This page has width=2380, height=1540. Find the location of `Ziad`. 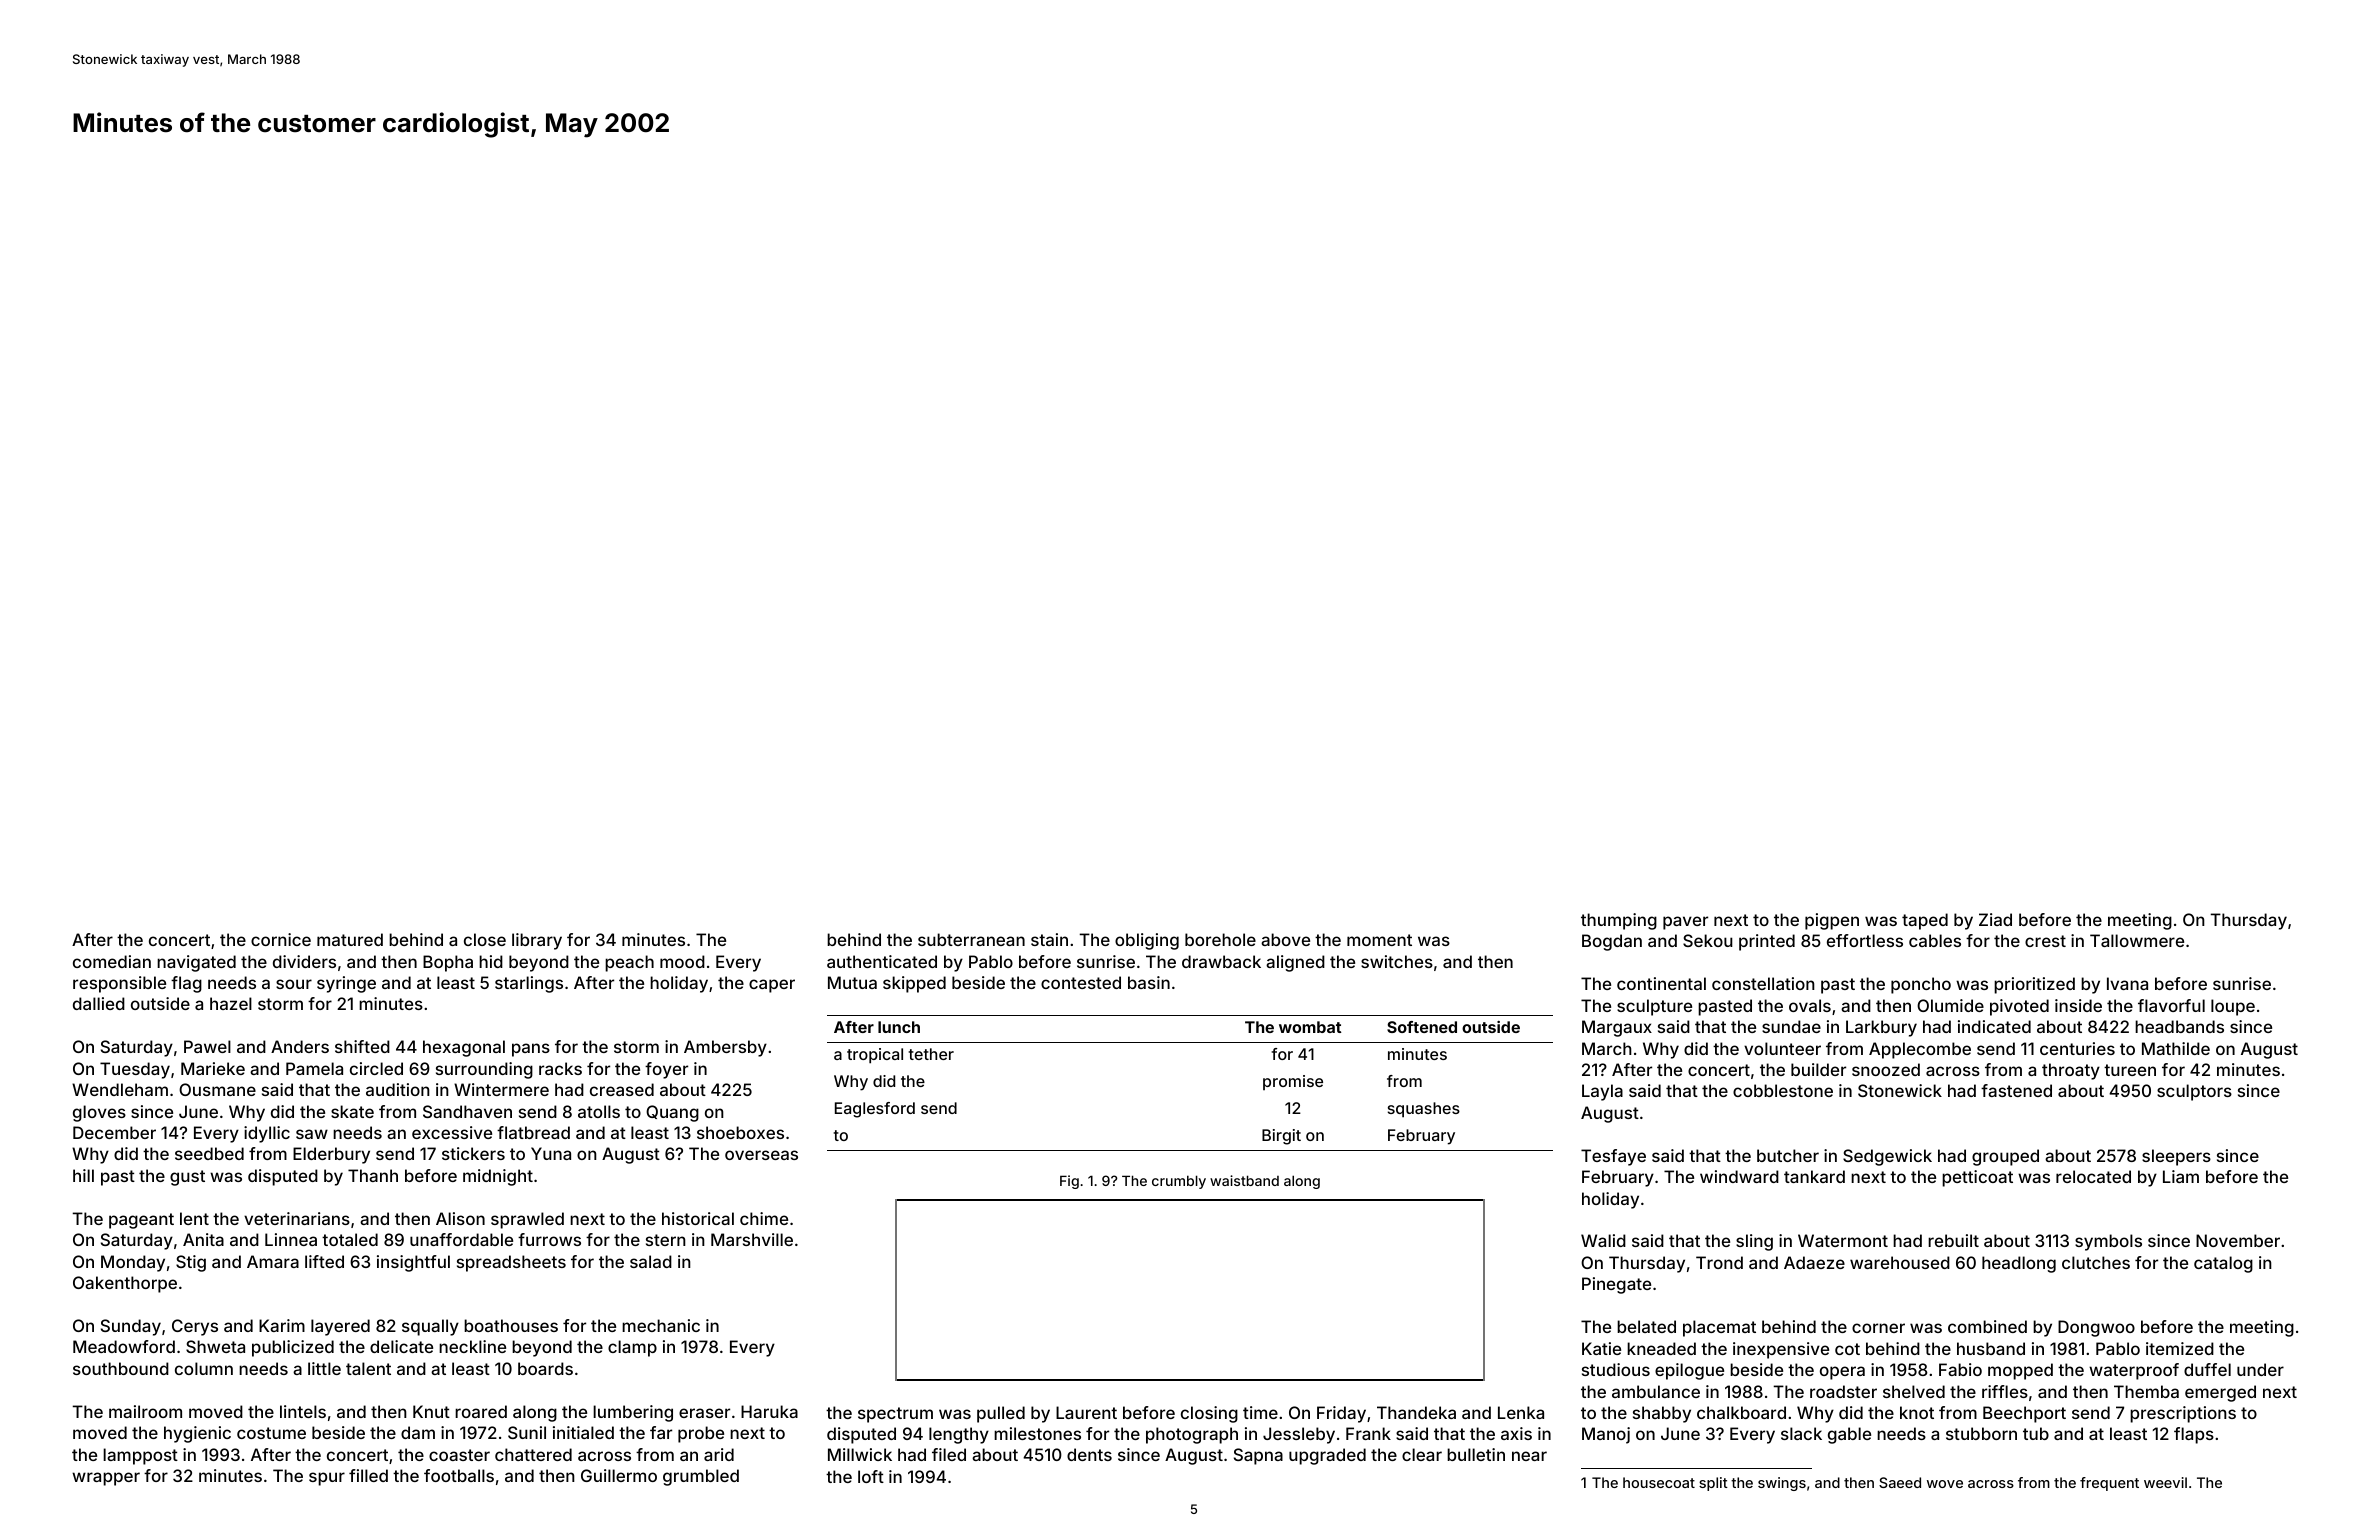

Ziad is located at coordinates (1995, 919).
